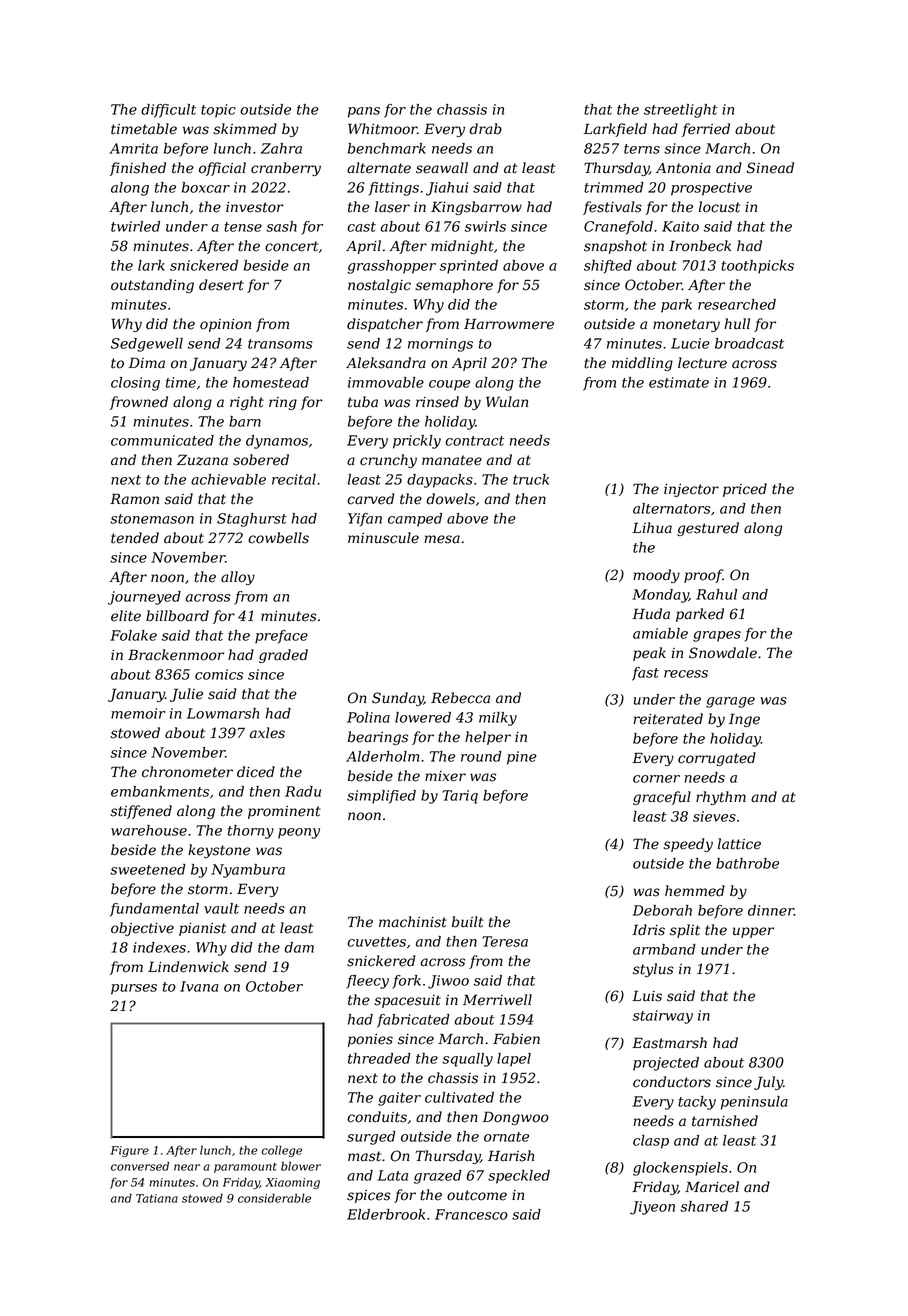 The image size is (908, 1316). What do you see at coordinates (133, 148) in the screenshot?
I see `Amrita` at bounding box center [133, 148].
